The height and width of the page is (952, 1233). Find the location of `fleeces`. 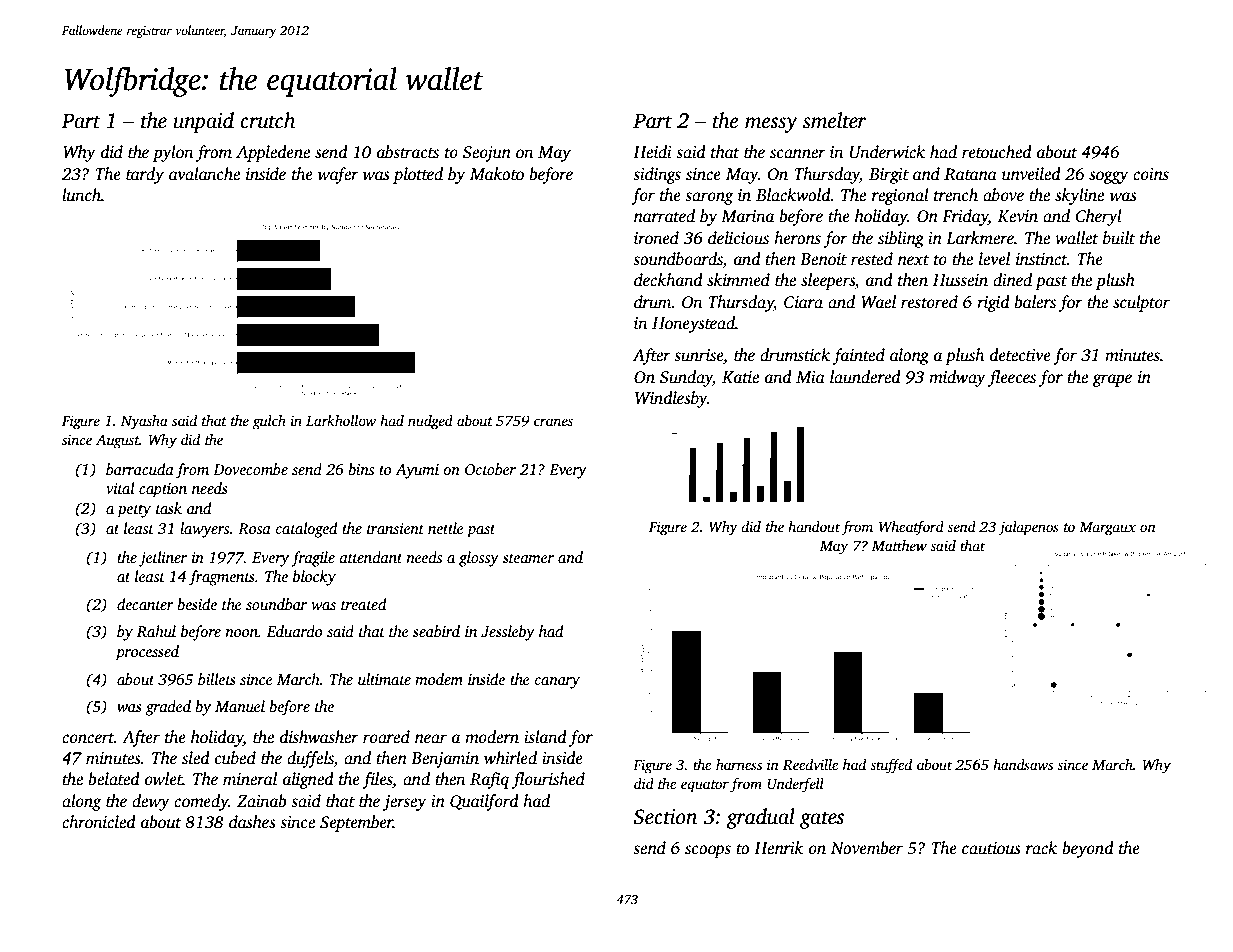

fleeces is located at coordinates (1012, 378).
